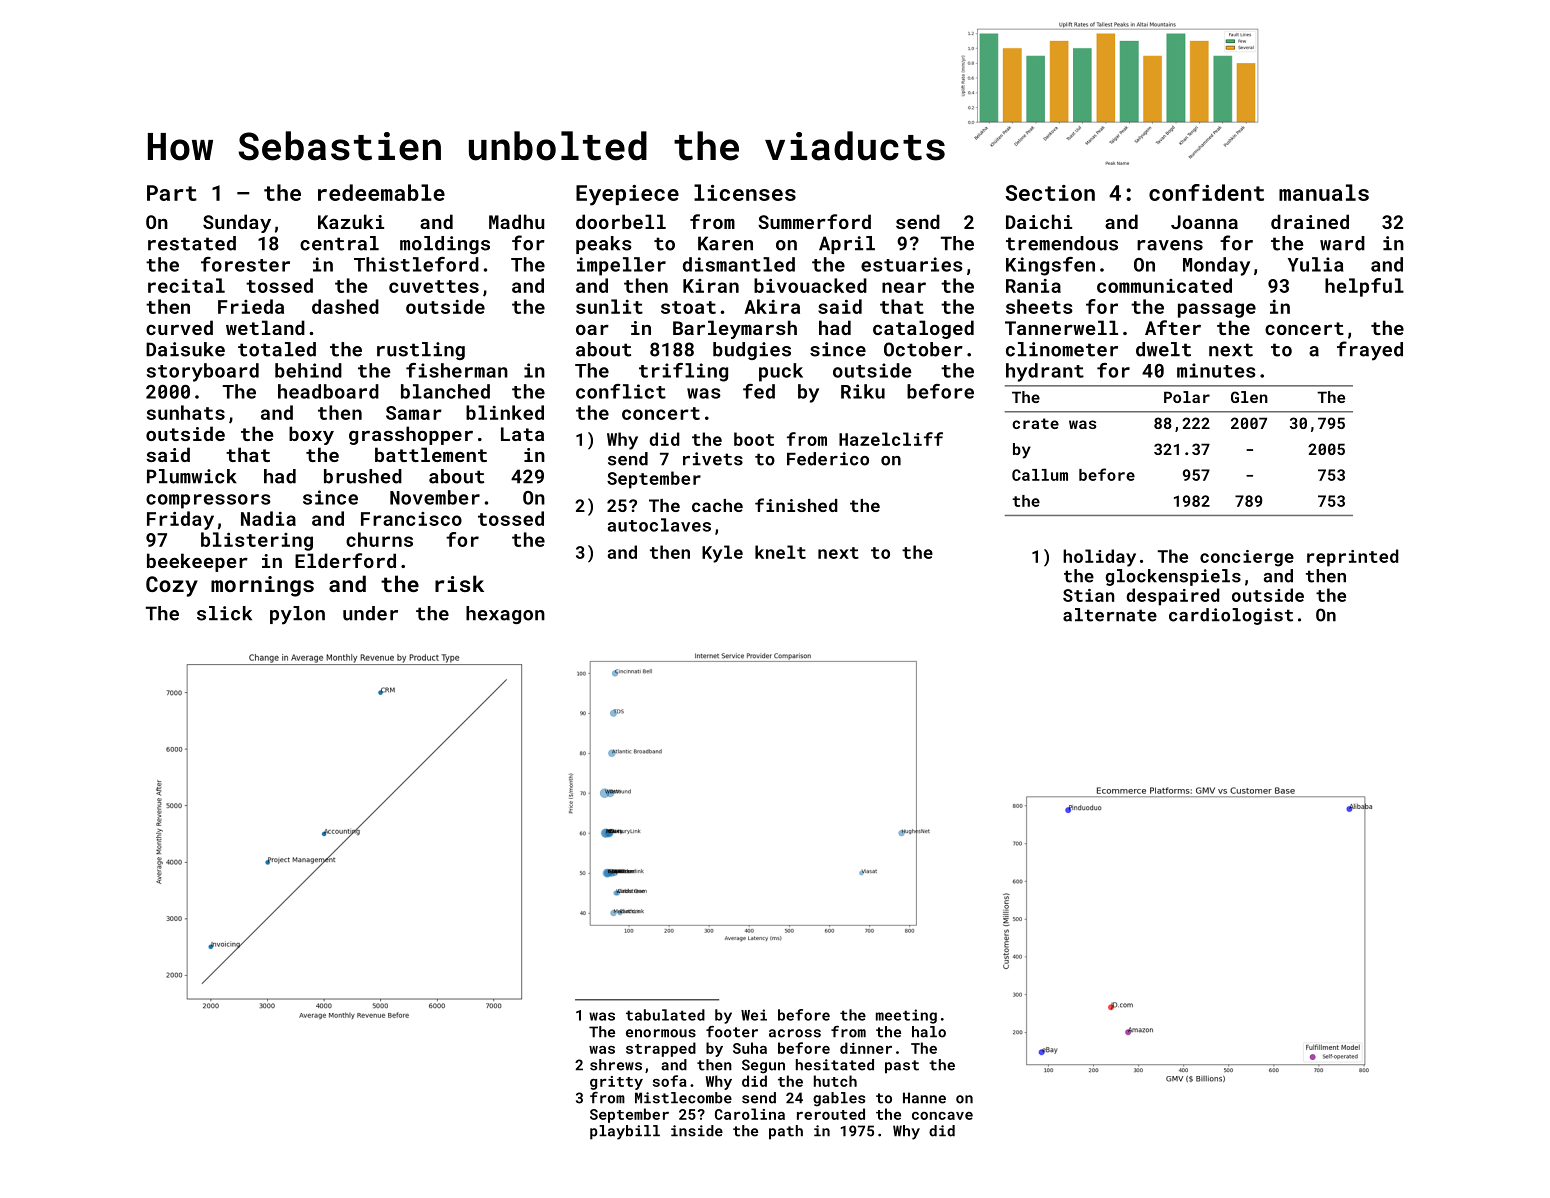  What do you see at coordinates (616, 1065) in the screenshot?
I see `shrews` at bounding box center [616, 1065].
